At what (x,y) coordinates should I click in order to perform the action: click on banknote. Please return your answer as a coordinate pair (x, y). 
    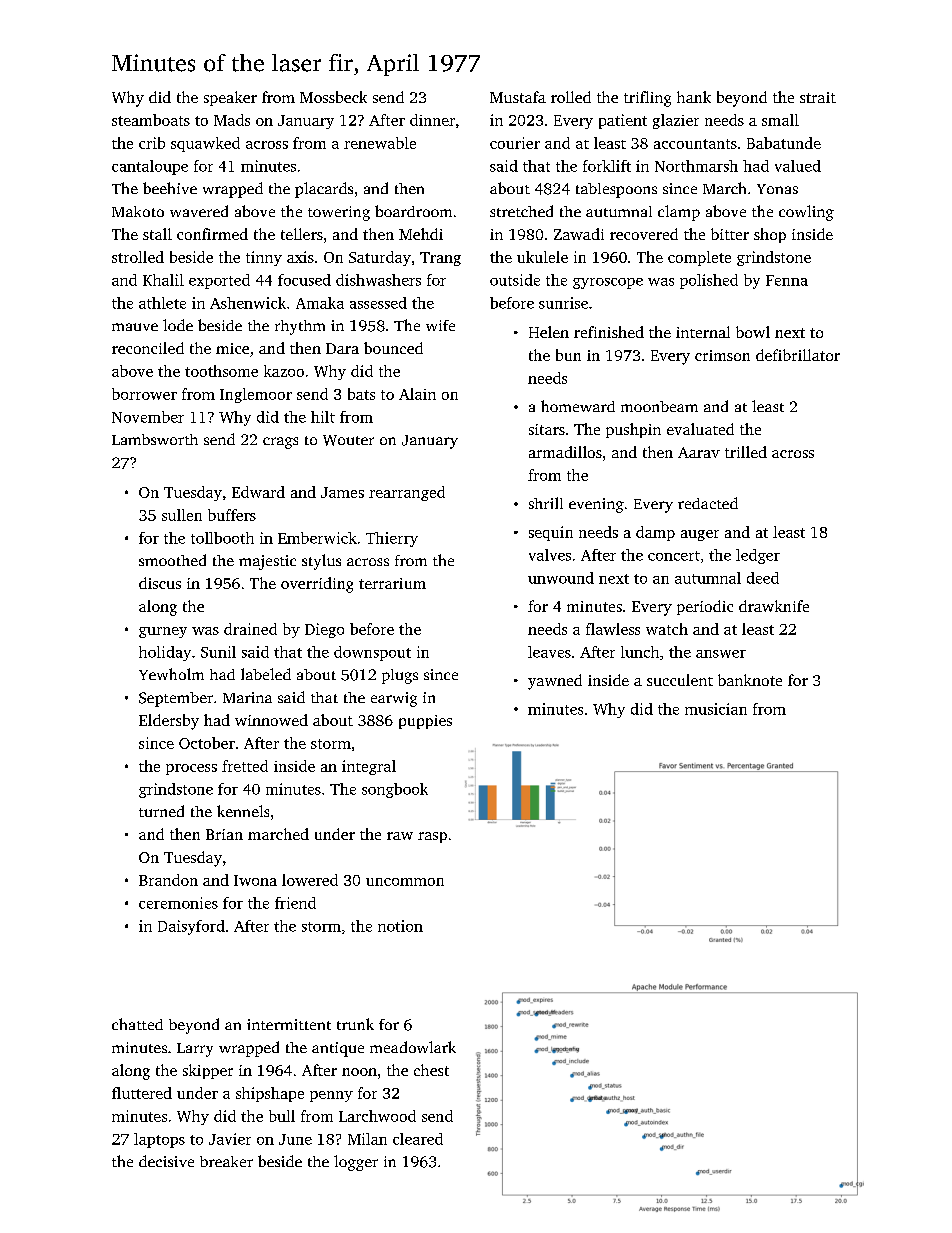
    Looking at the image, I should click on (750, 680).
